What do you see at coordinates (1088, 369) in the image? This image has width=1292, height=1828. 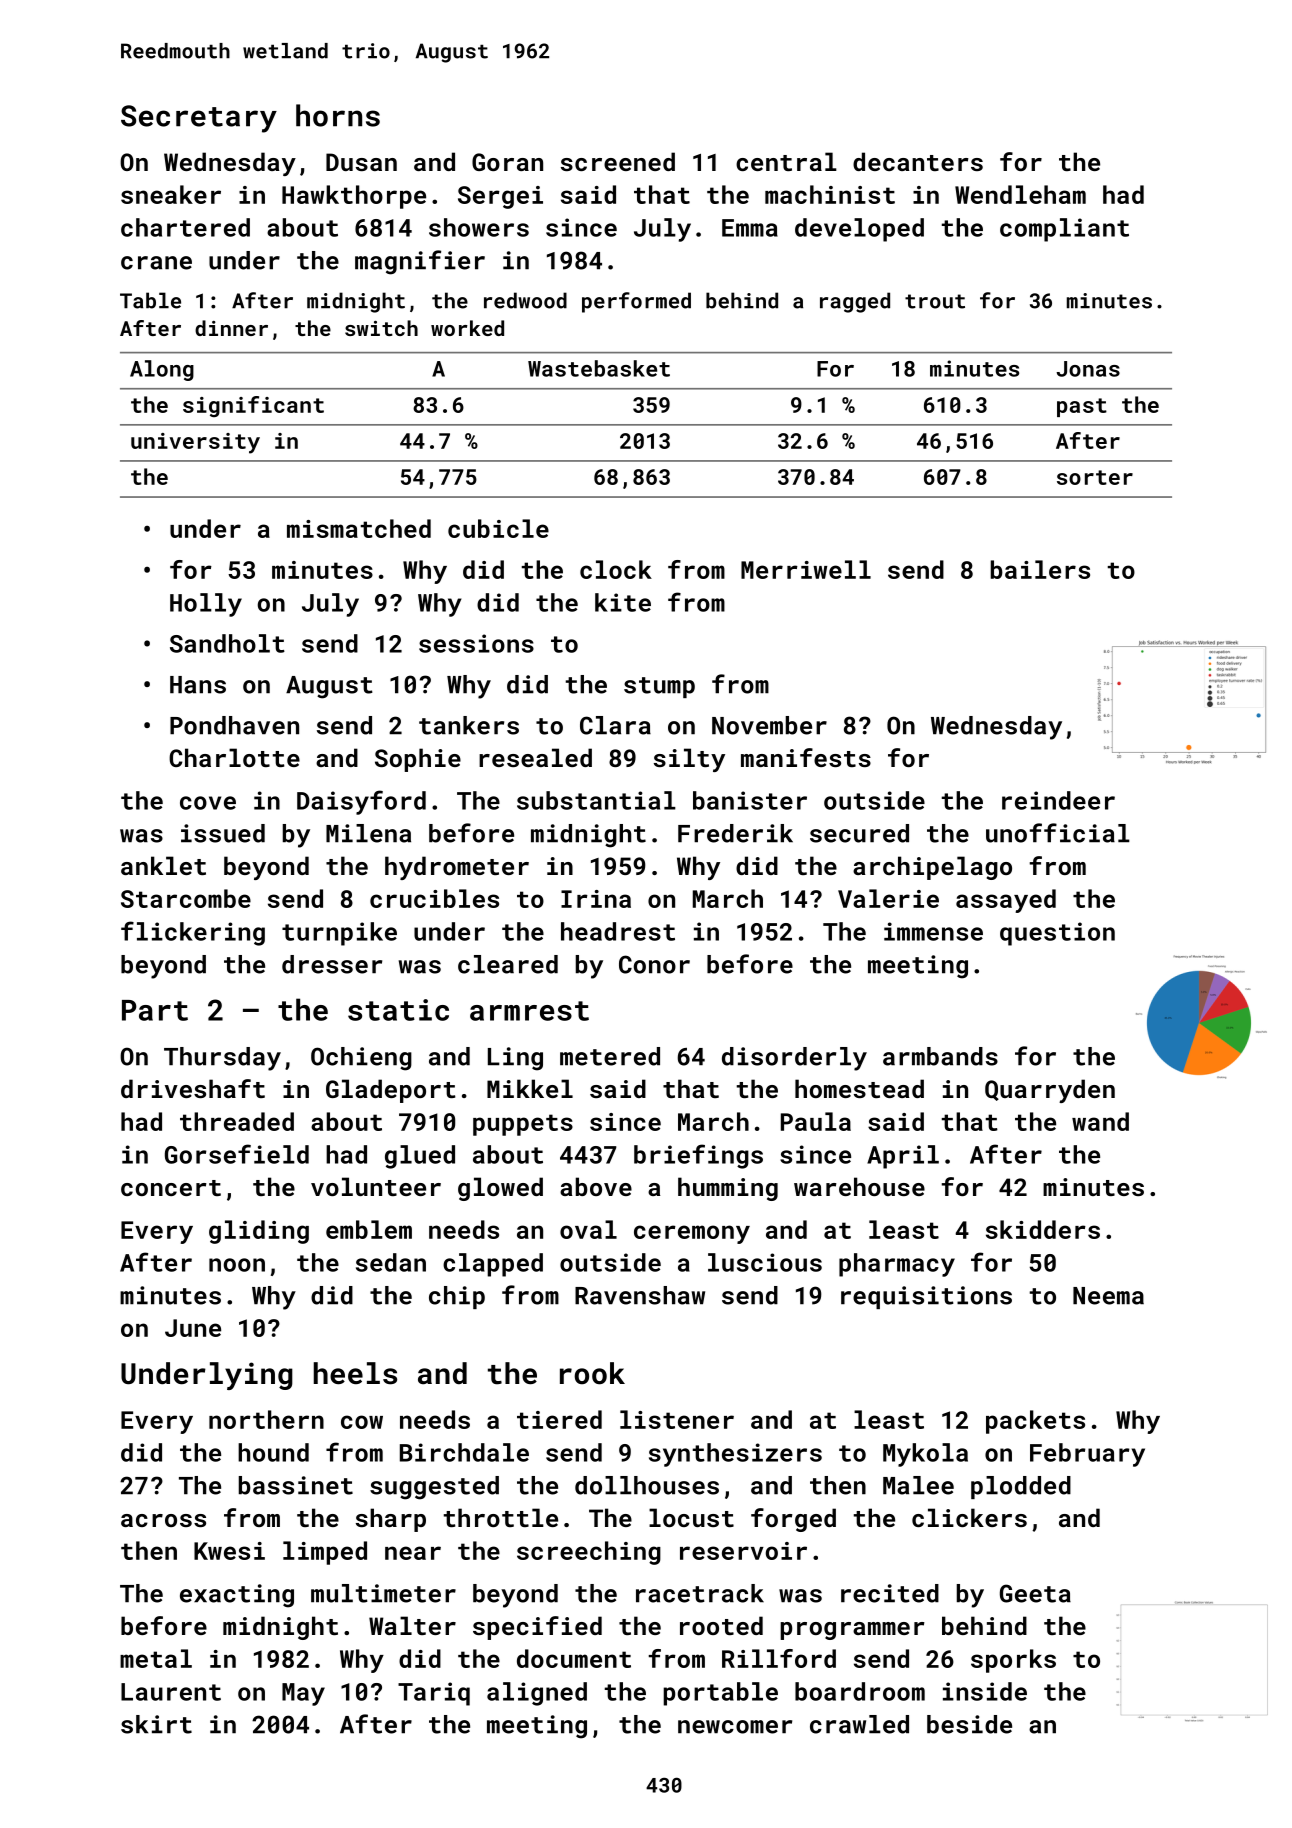 I see `Jonas` at bounding box center [1088, 369].
